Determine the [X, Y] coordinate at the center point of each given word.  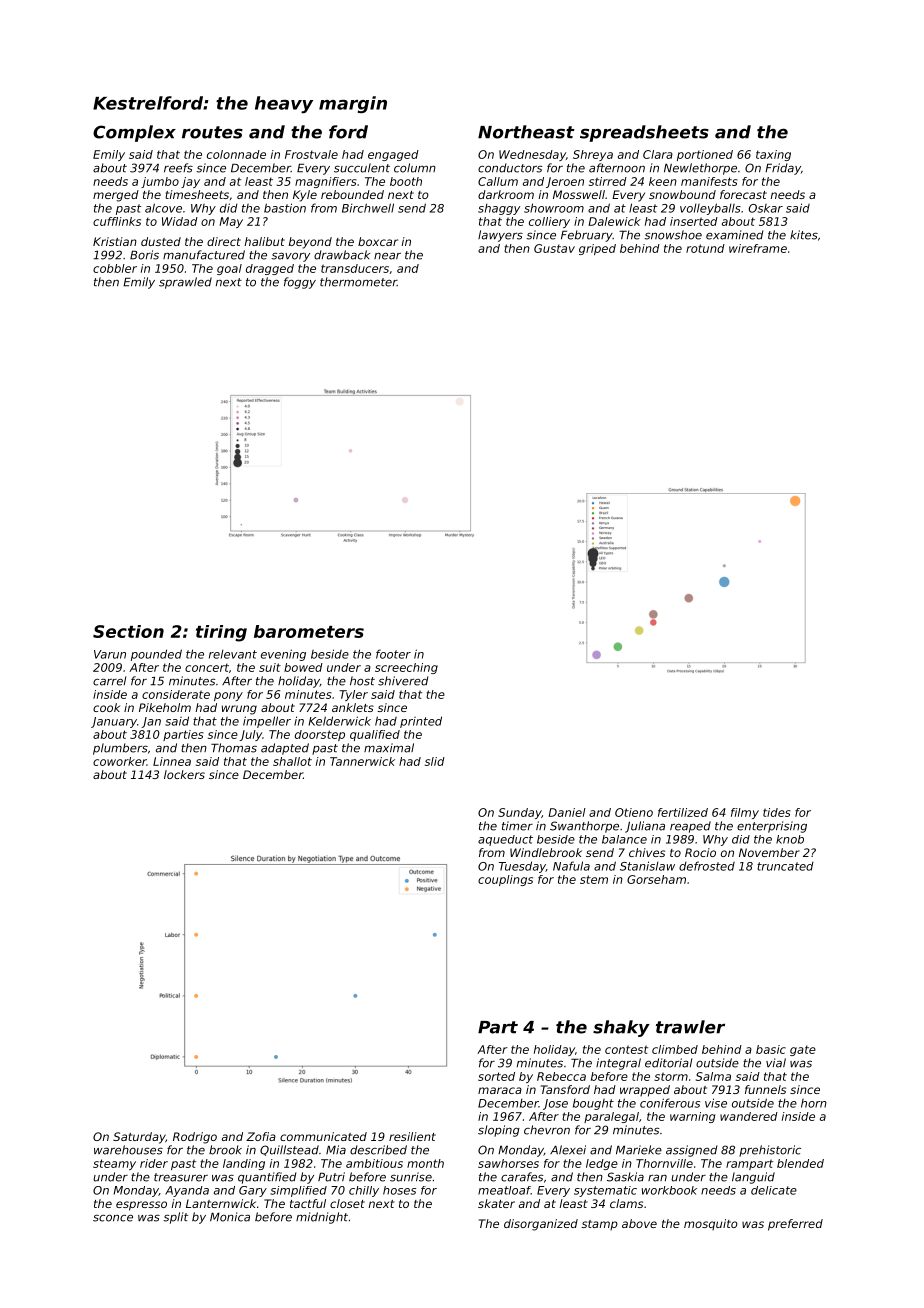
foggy [300, 283]
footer [393, 654]
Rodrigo [195, 1138]
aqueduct [505, 840]
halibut [265, 241]
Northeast [526, 132]
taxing [773, 155]
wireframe [758, 248]
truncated [785, 866]
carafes [522, 1177]
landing [244, 1164]
